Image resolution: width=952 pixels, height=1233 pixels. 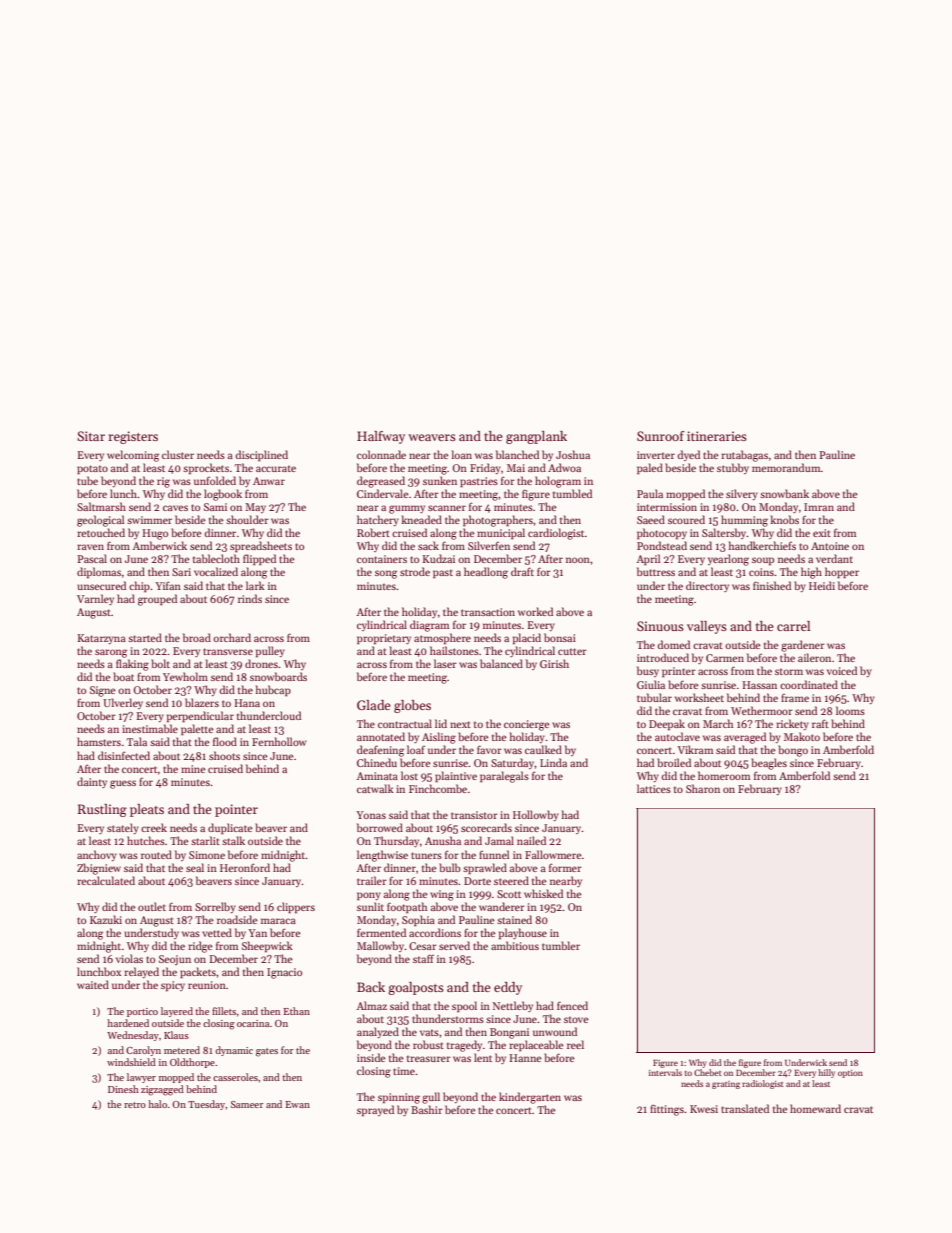 What do you see at coordinates (769, 764) in the screenshot?
I see `beagles` at bounding box center [769, 764].
